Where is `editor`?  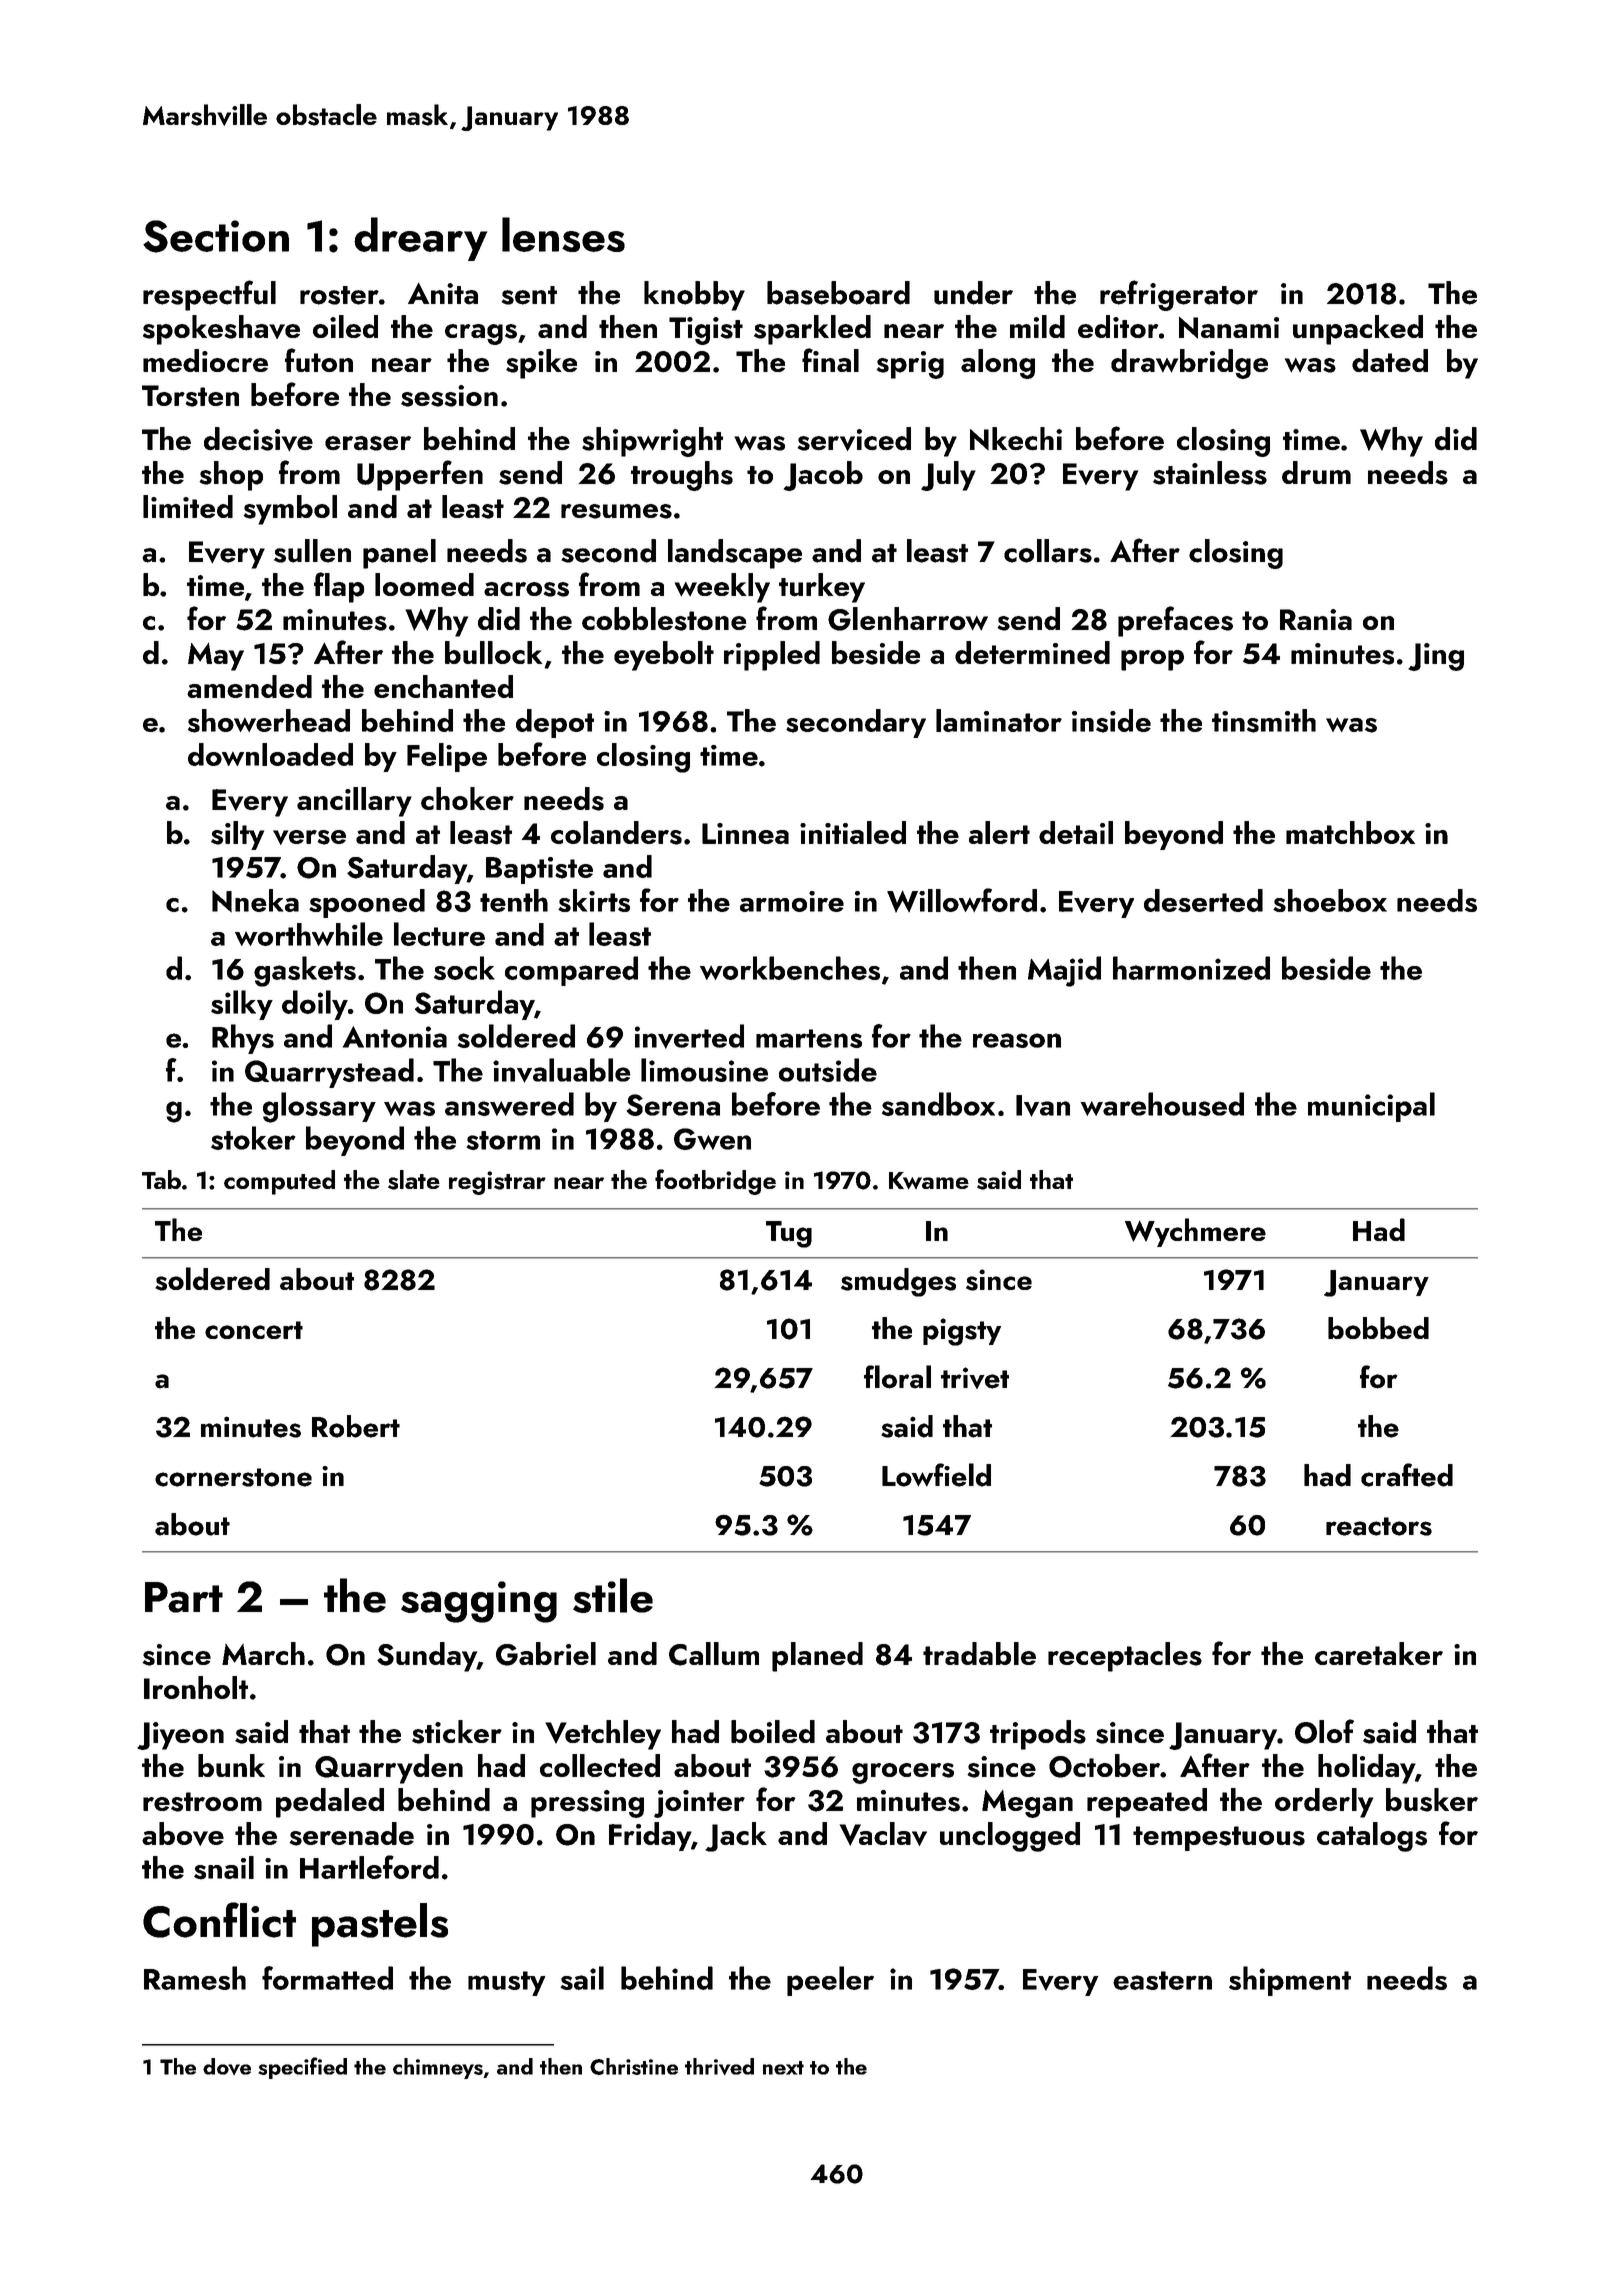
editor is located at coordinates (1118, 326).
